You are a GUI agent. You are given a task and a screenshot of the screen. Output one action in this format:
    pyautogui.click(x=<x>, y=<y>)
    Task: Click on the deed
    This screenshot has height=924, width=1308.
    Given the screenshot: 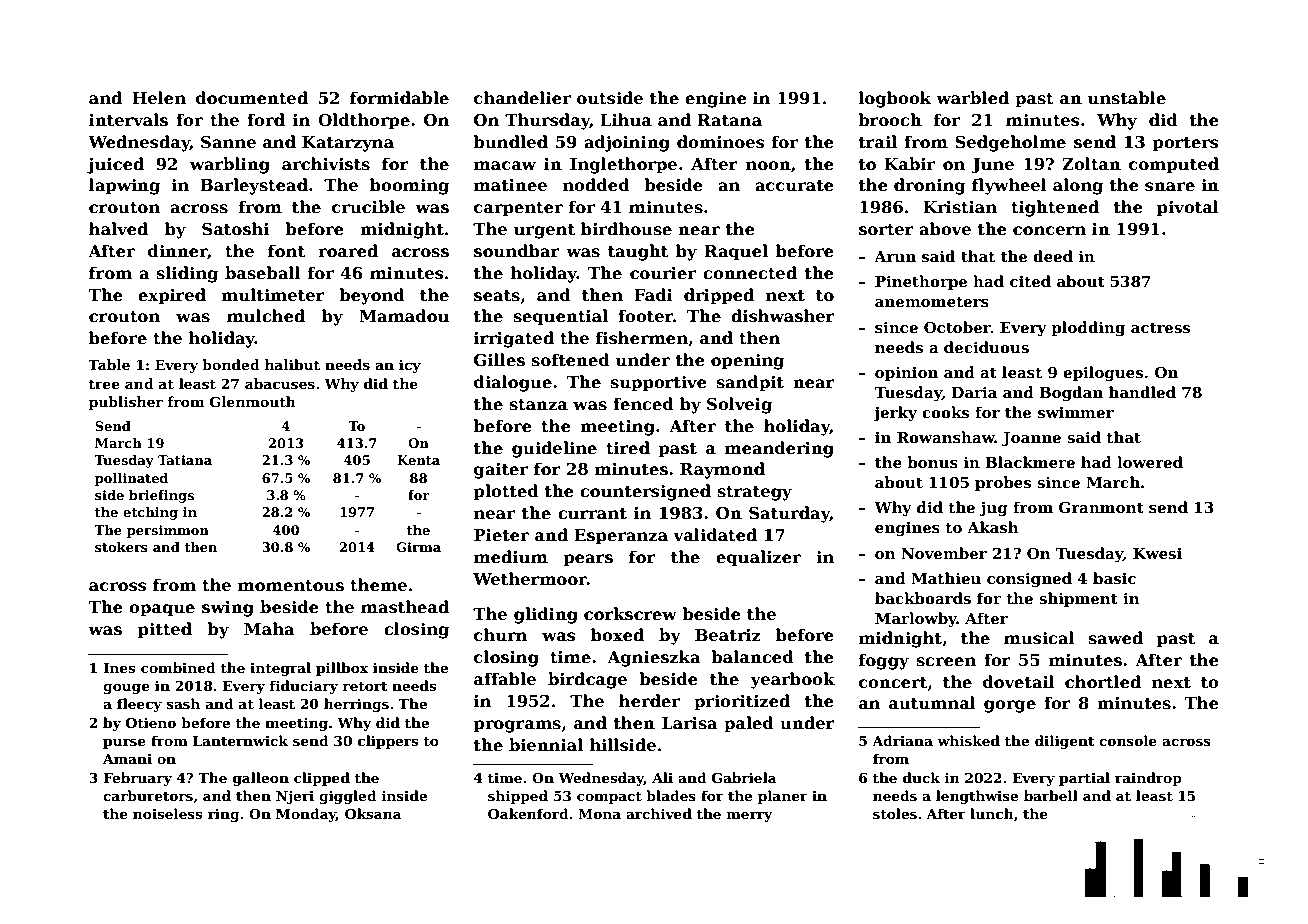 What is the action you would take?
    pyautogui.click(x=1053, y=256)
